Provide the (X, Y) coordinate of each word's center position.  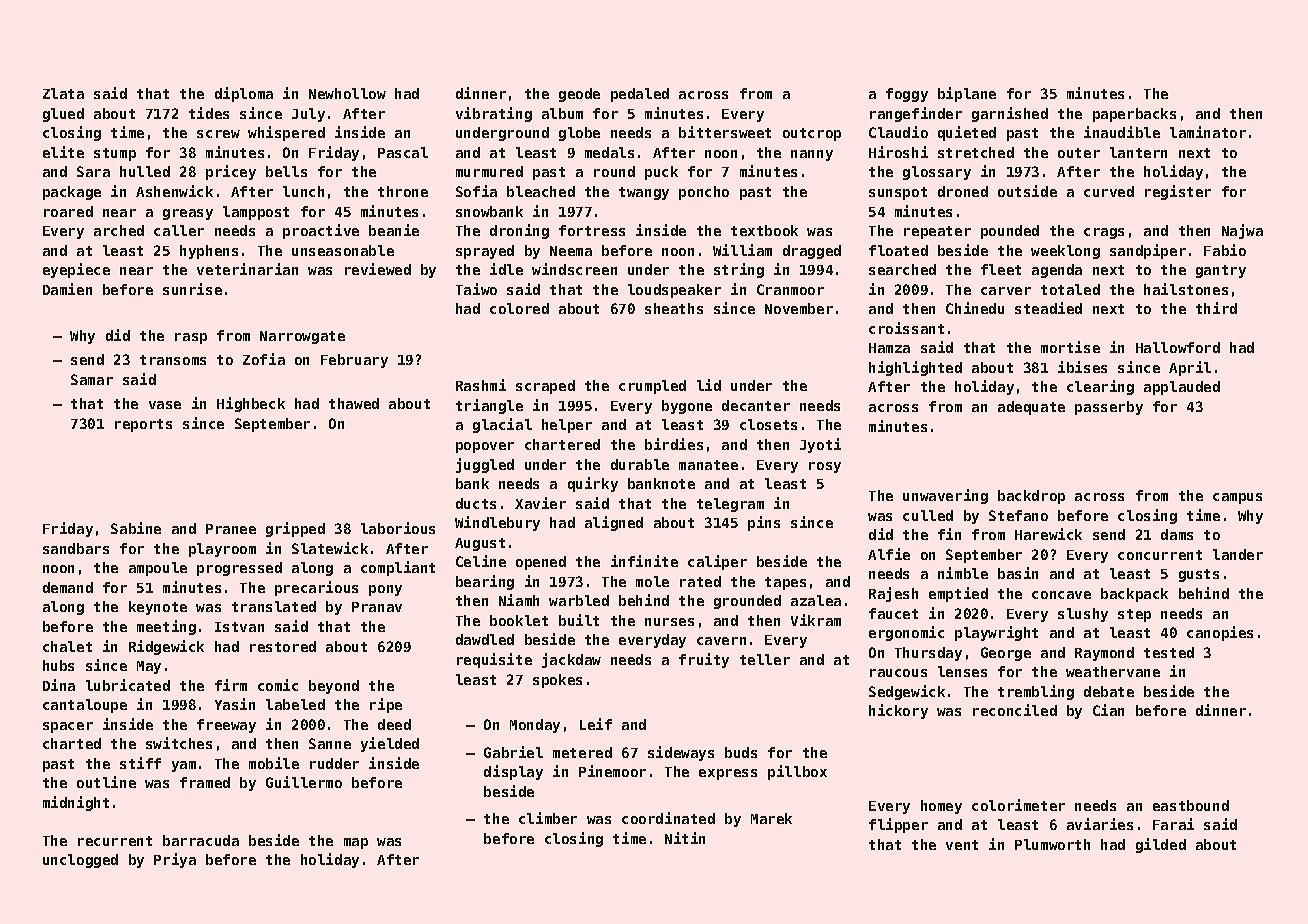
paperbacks (1134, 115)
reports (143, 425)
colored (519, 308)
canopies (1220, 633)
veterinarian (247, 269)
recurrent (115, 841)
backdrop (1031, 497)
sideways (681, 753)
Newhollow (347, 93)
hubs (58, 665)
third (1216, 308)
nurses (669, 622)
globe (579, 134)
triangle (489, 406)
